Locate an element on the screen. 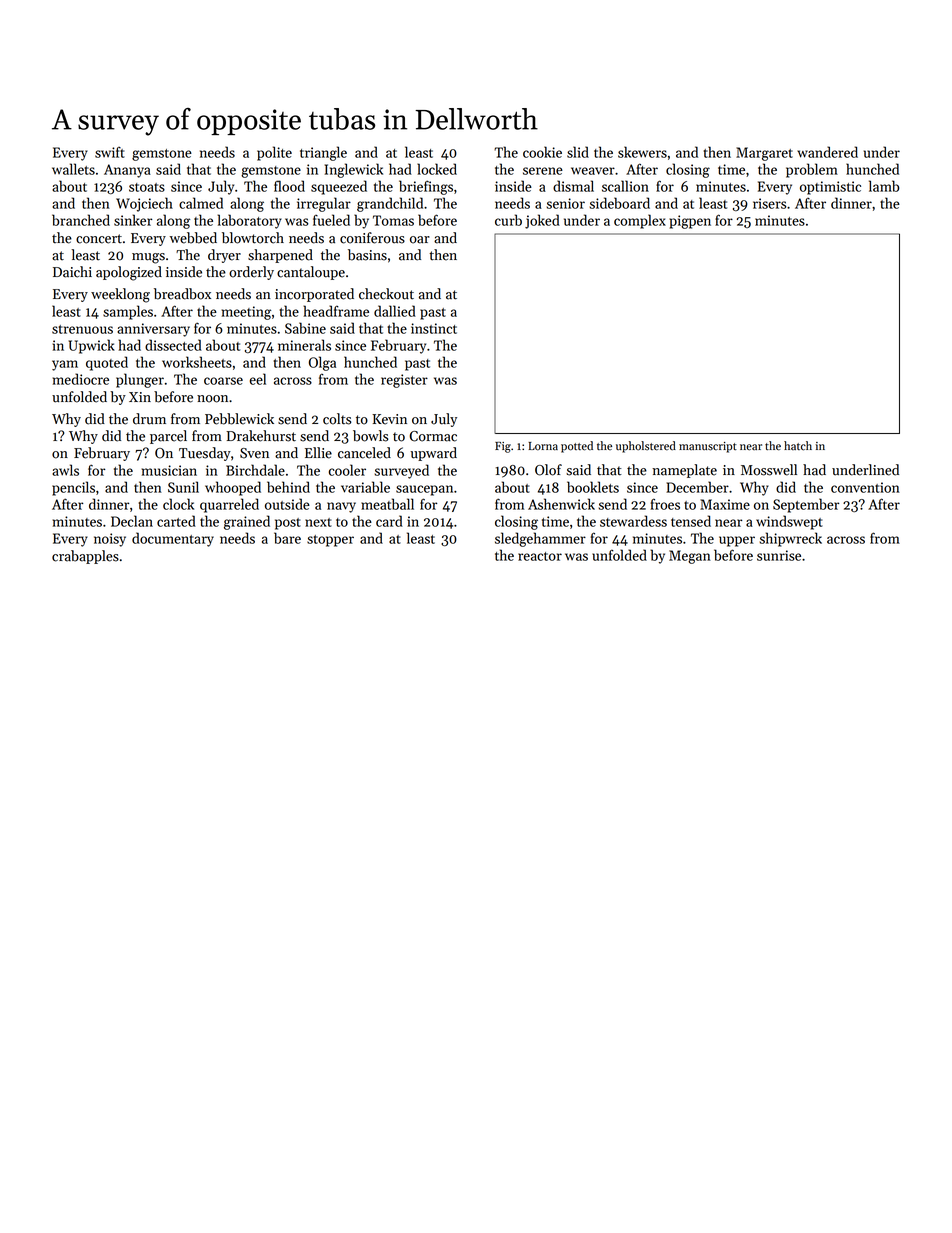  cookie is located at coordinates (542, 152).
